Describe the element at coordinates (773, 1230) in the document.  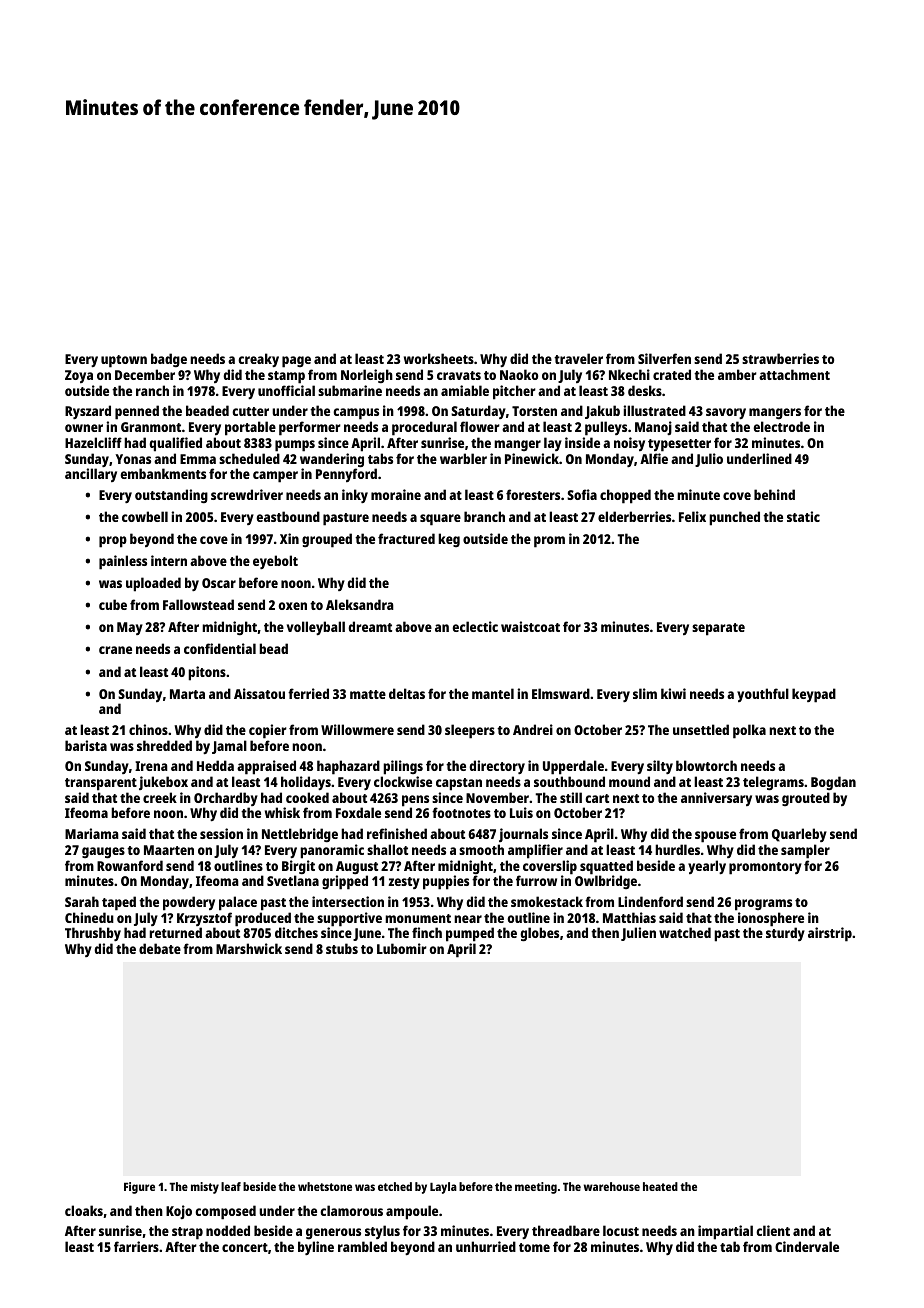
I see `client` at that location.
